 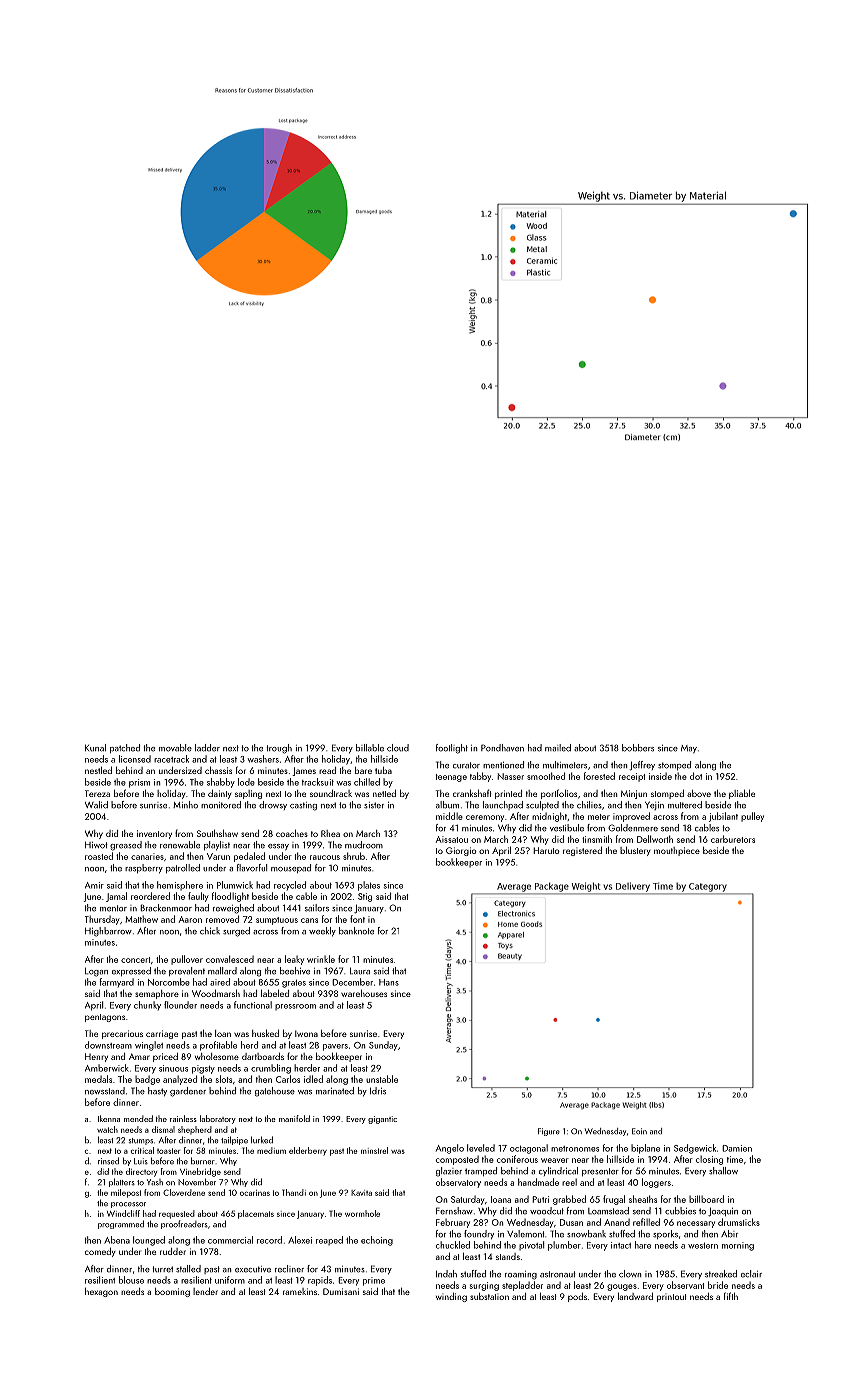 What do you see at coordinates (370, 748) in the screenshot?
I see `billable` at bounding box center [370, 748].
